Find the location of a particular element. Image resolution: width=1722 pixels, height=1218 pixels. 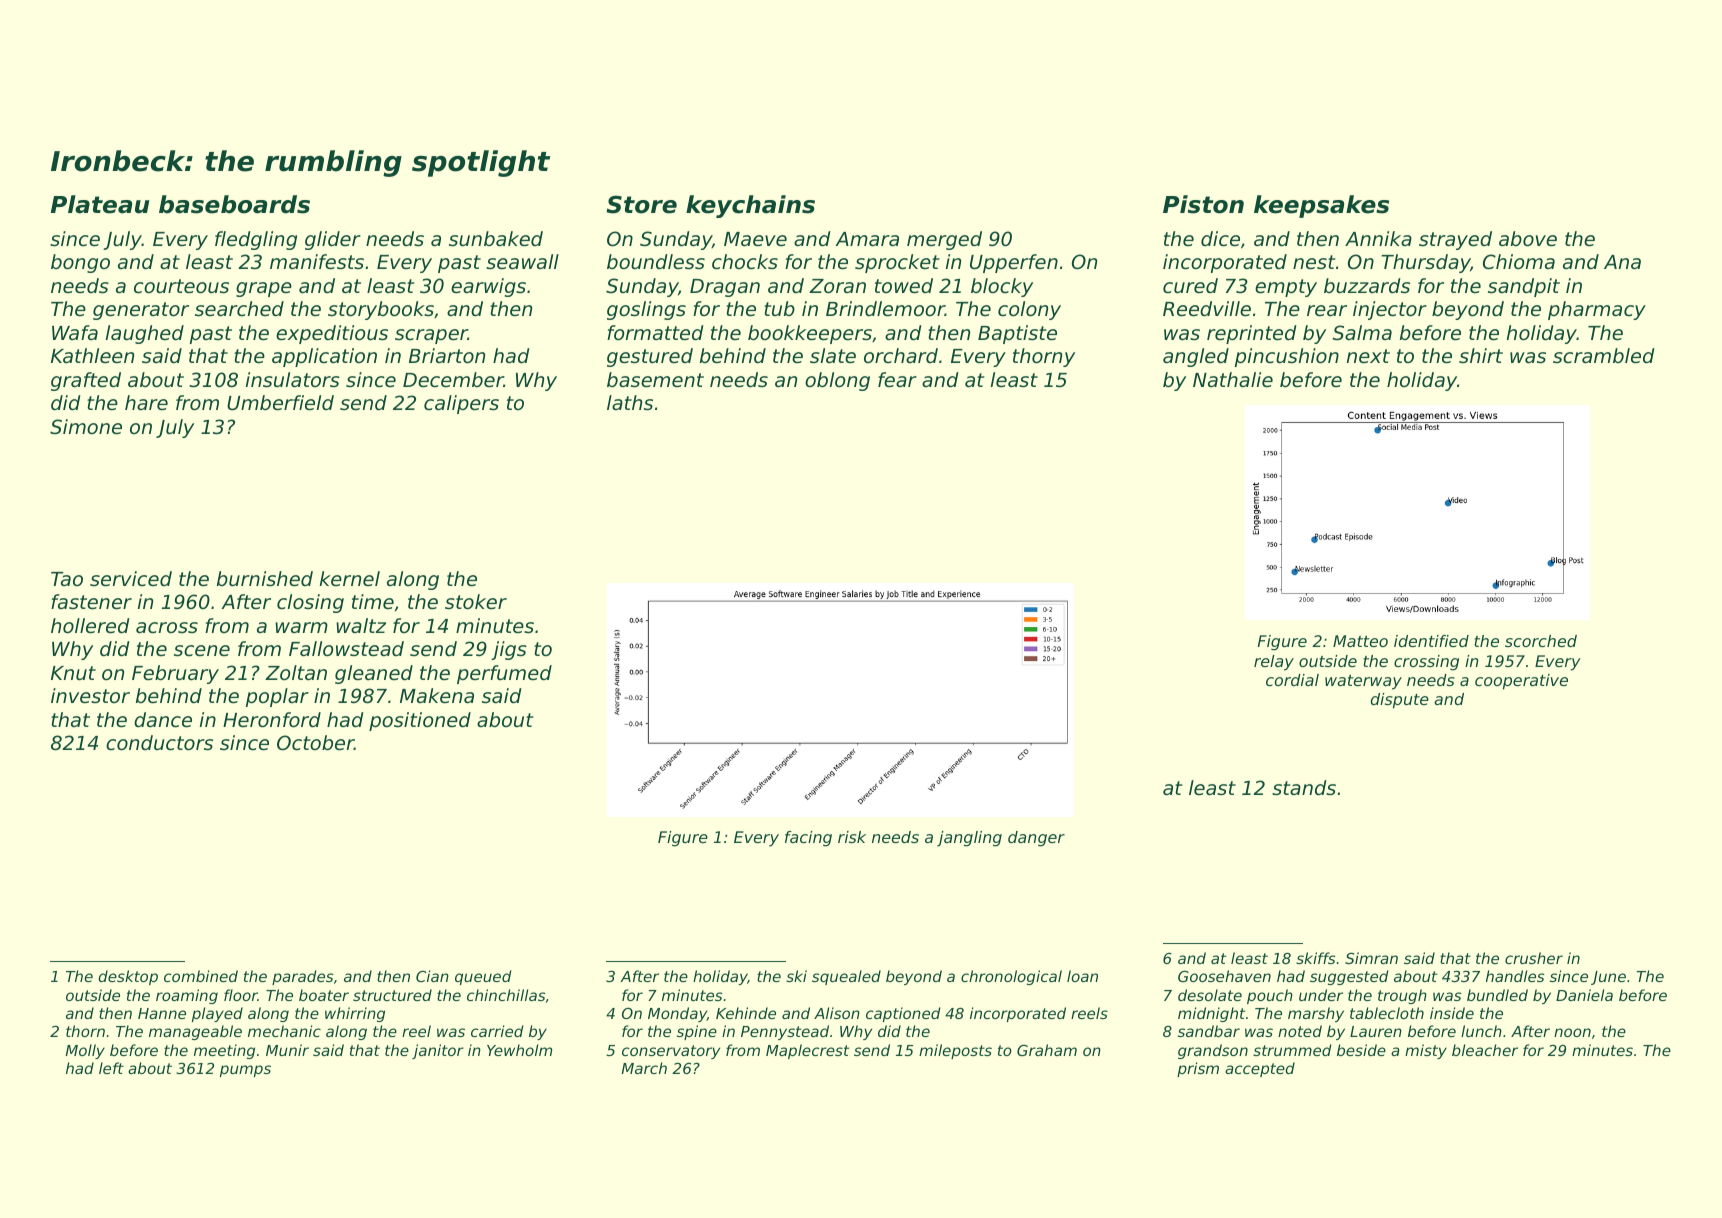

facing is located at coordinates (808, 839).
